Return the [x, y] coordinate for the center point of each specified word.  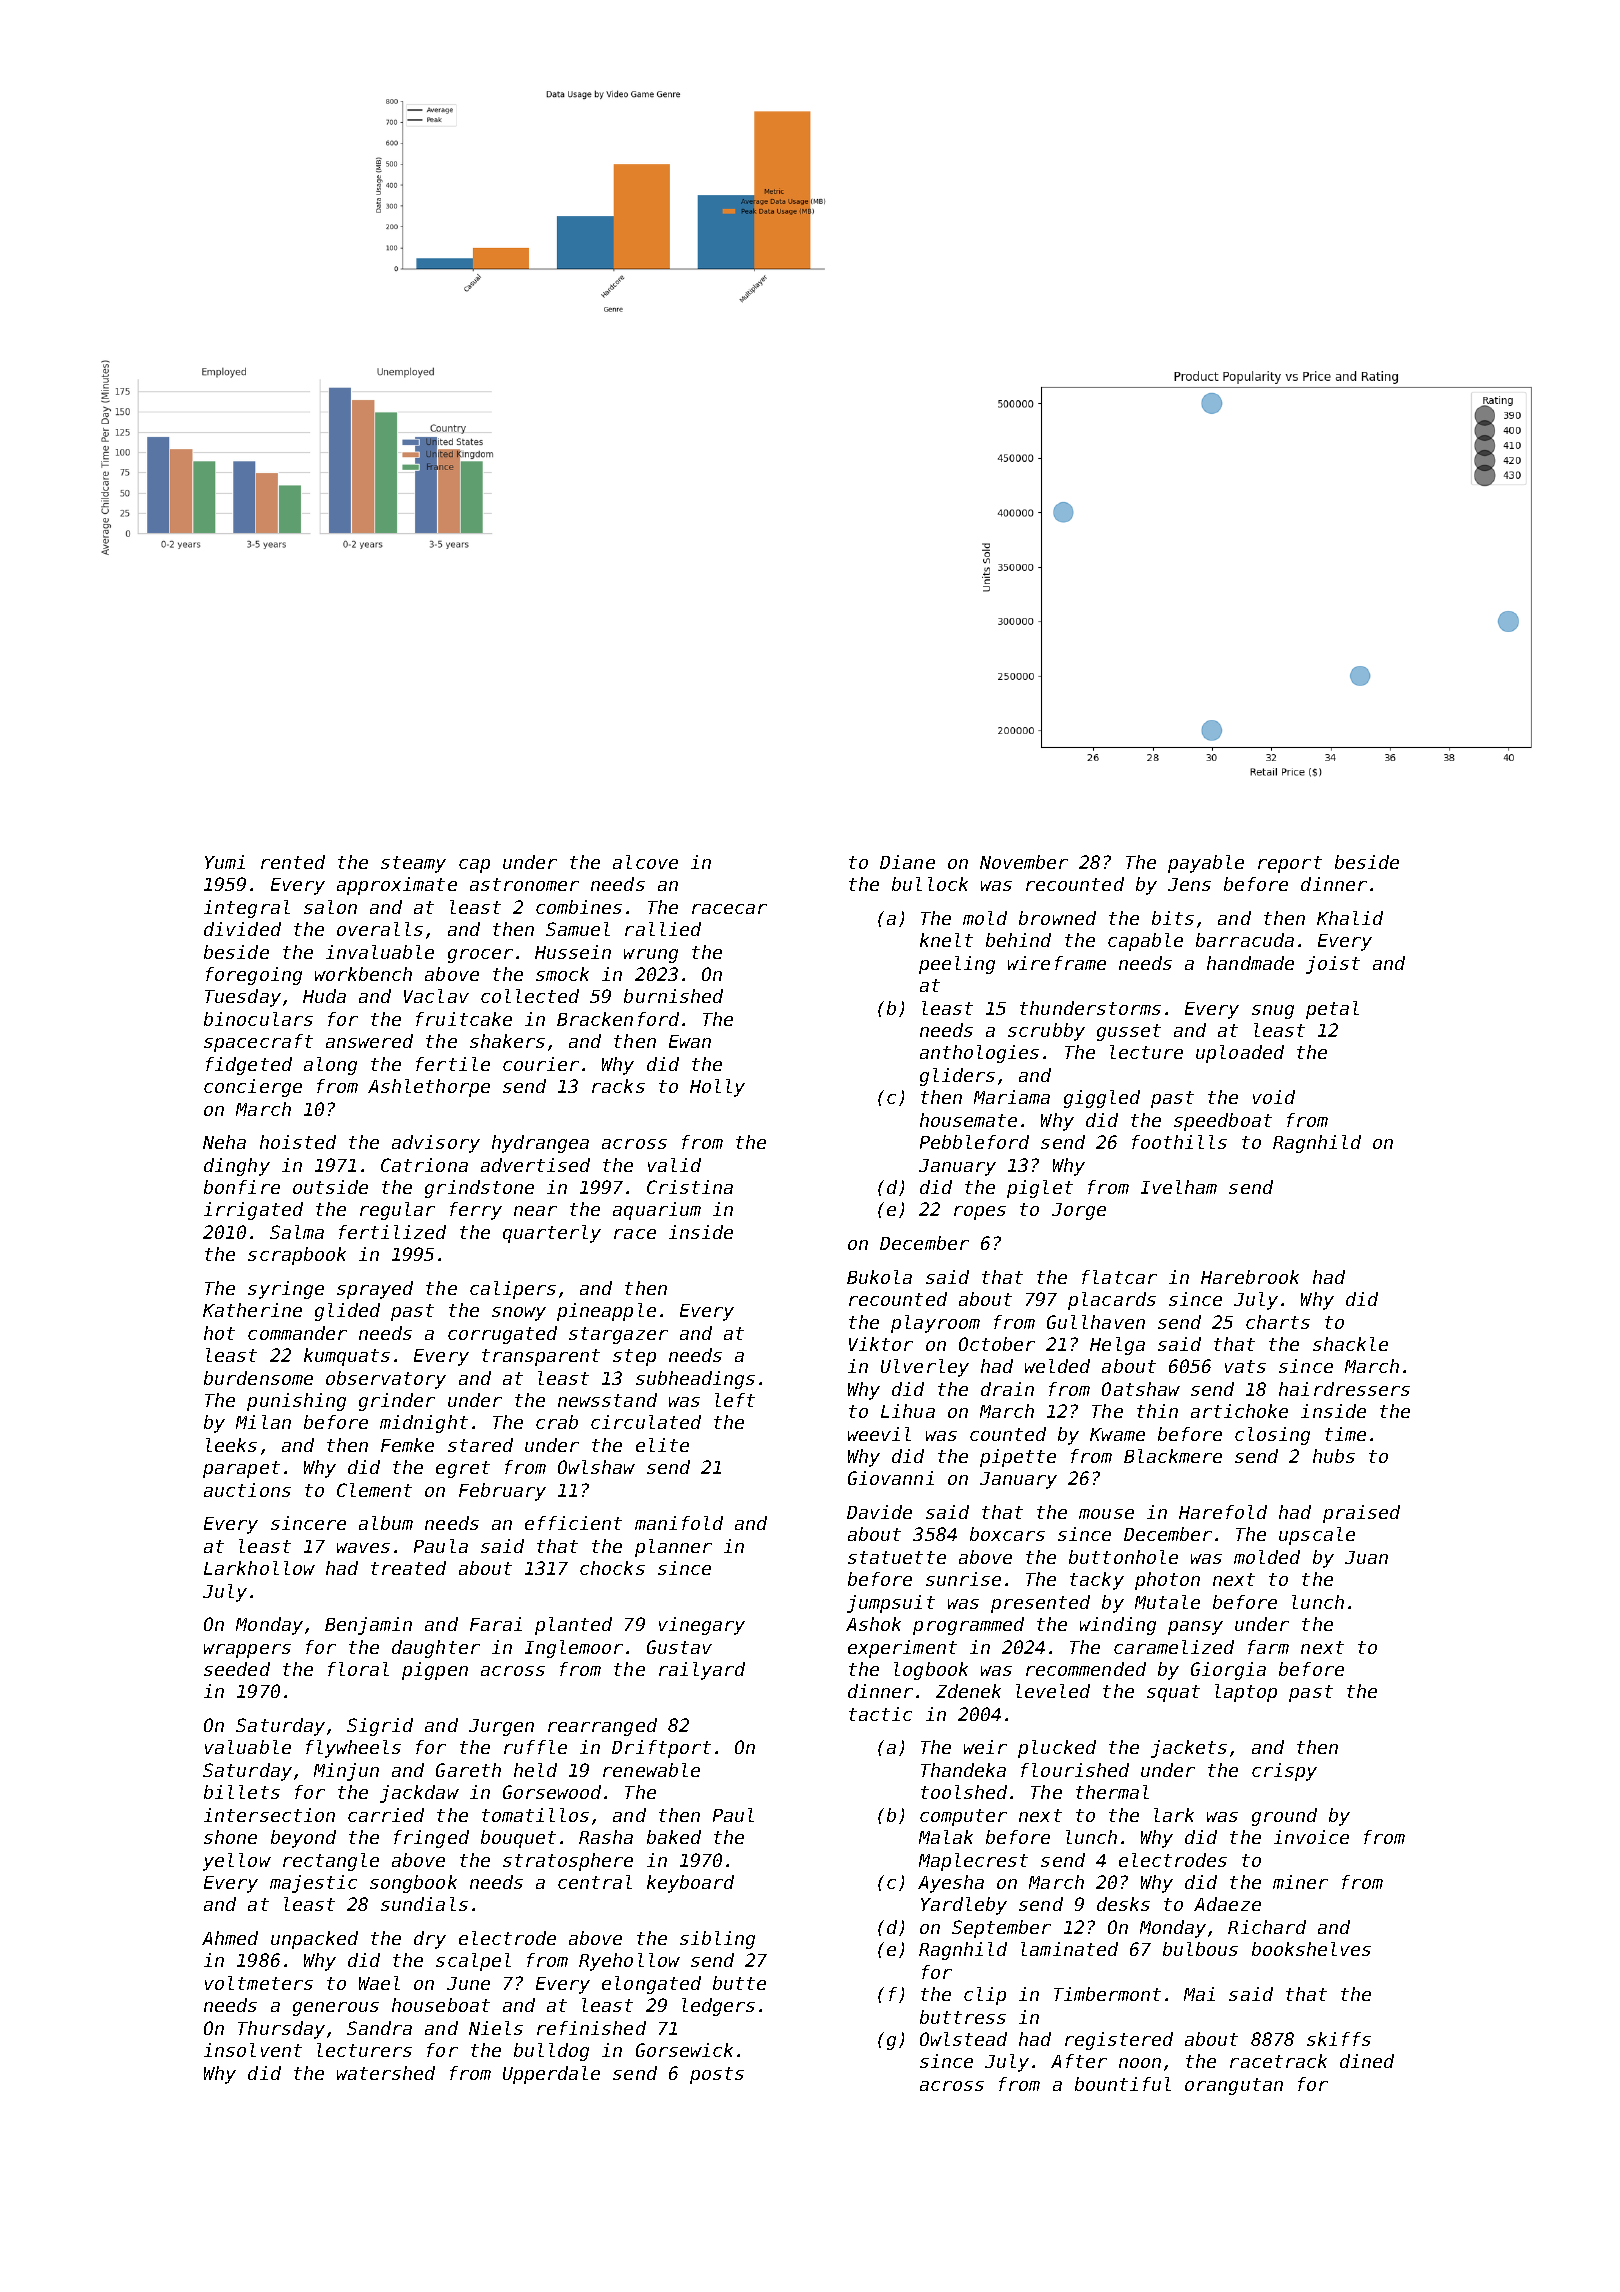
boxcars [1007, 1534]
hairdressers [1344, 1389]
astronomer [524, 884]
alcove [645, 862]
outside [330, 1187]
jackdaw [419, 1794]
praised [1361, 1514]
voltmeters [259, 1983]
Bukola [879, 1277]
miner [1300, 1882]
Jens [1189, 884]
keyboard [690, 1884]
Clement [374, 1490]
